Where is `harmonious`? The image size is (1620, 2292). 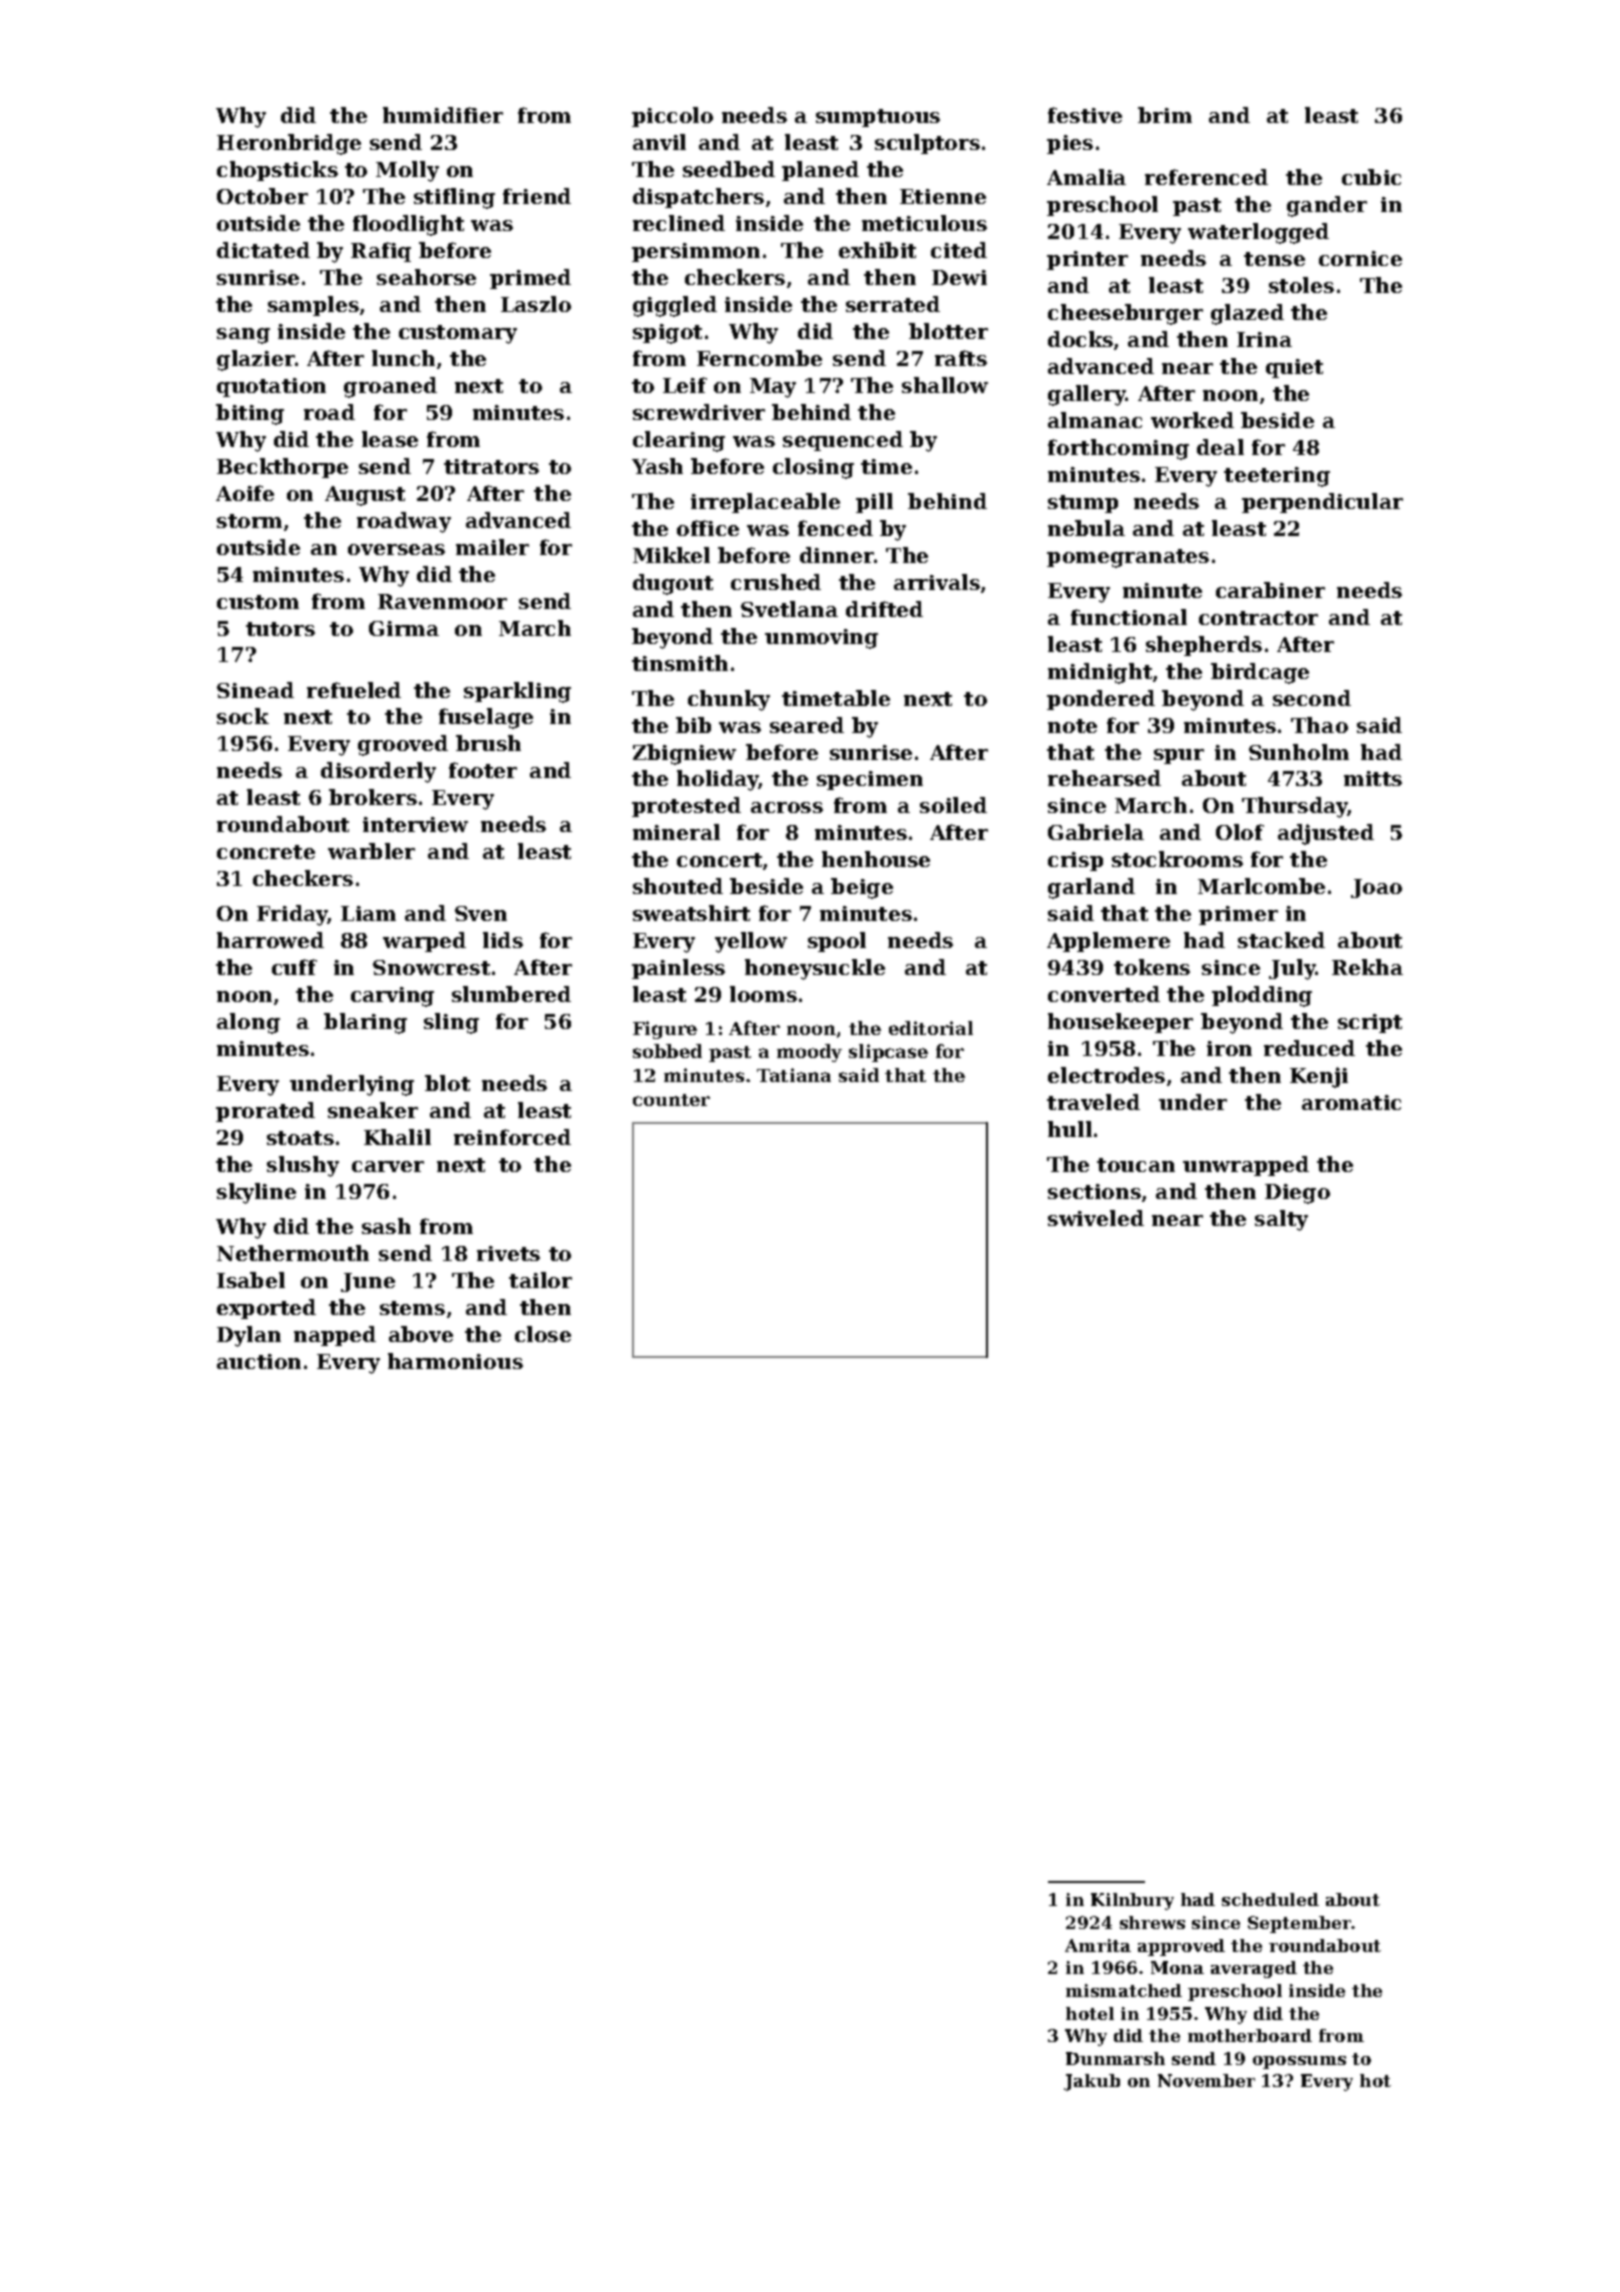
harmonious is located at coordinates (455, 1361).
